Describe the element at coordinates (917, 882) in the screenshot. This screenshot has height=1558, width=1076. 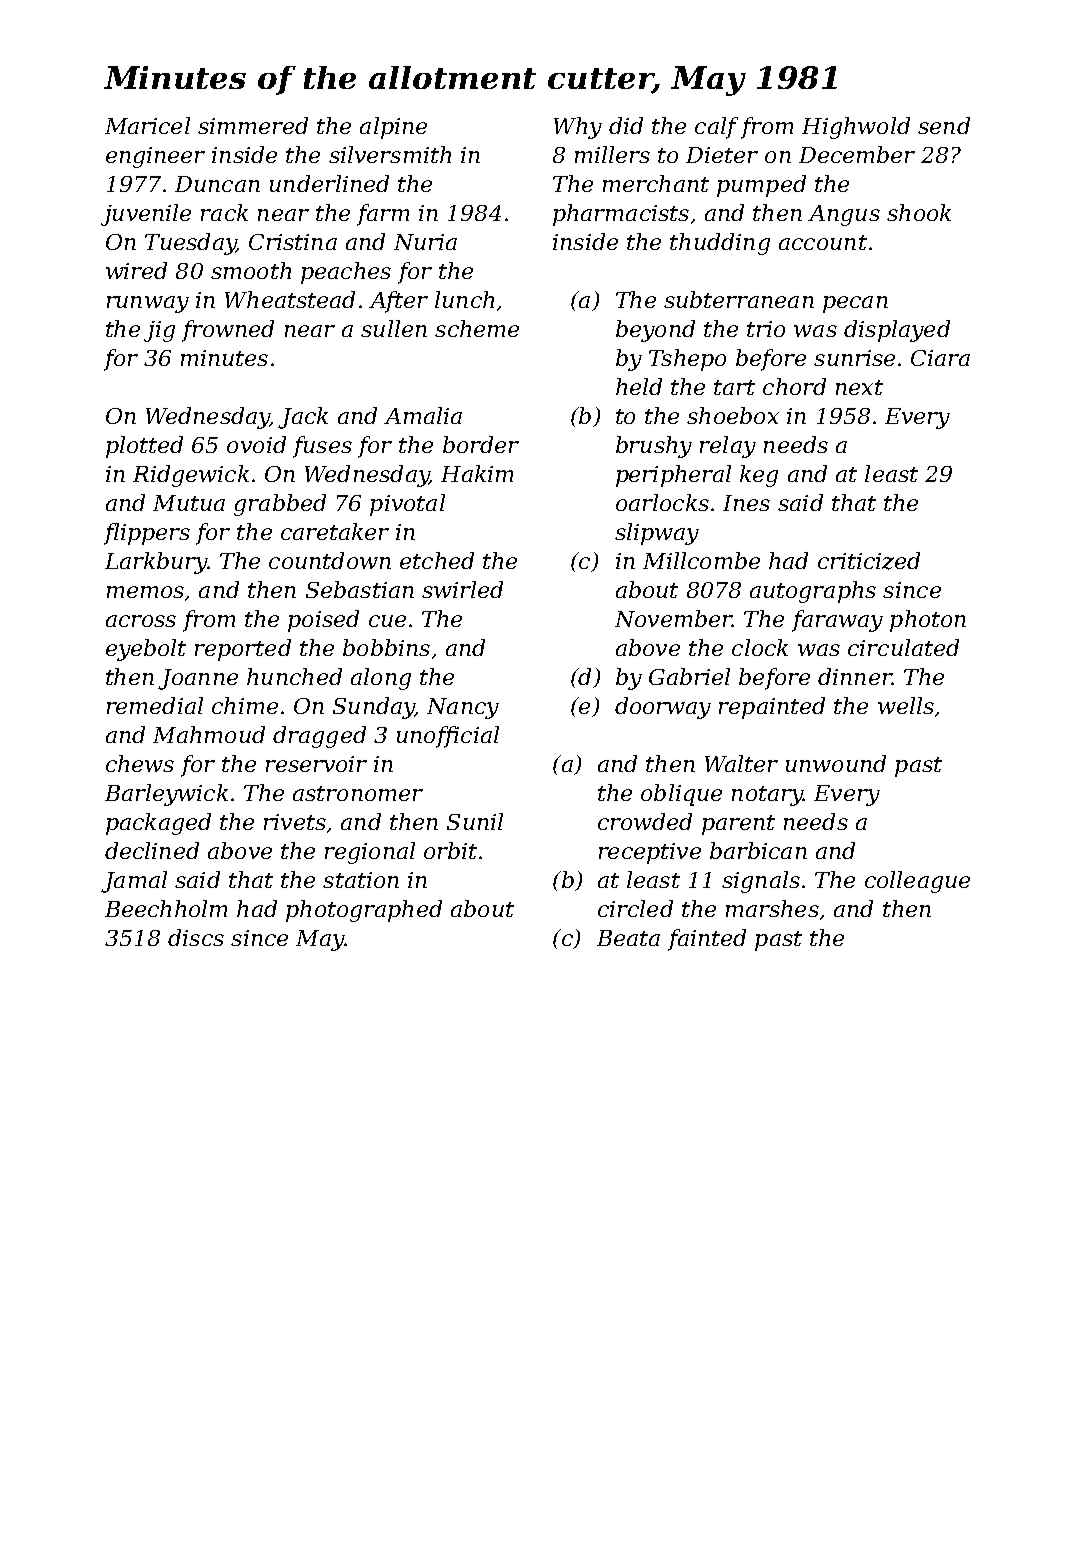
I see `colleague` at that location.
